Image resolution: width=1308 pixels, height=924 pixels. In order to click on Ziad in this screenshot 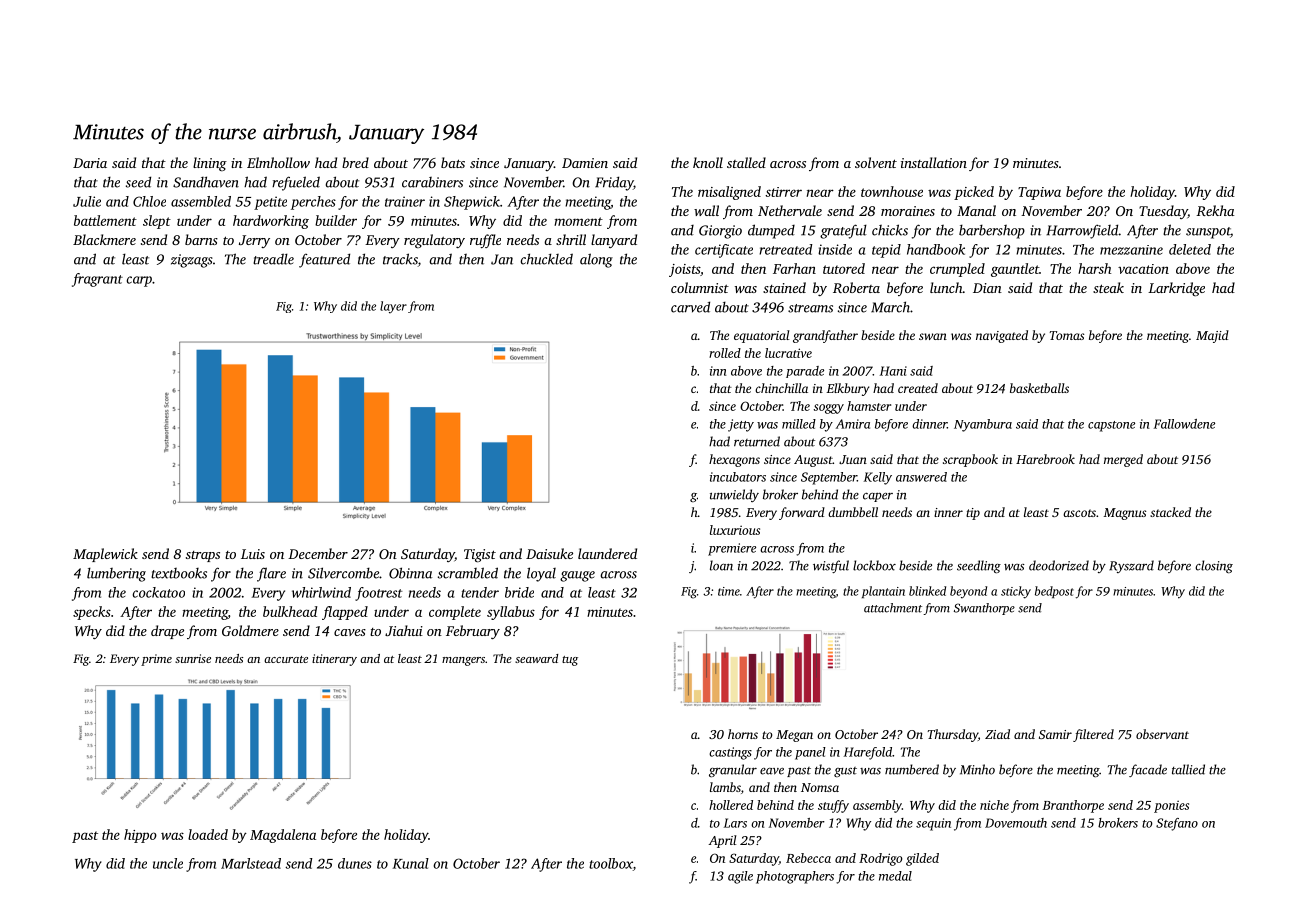, I will do `click(997, 734)`.
